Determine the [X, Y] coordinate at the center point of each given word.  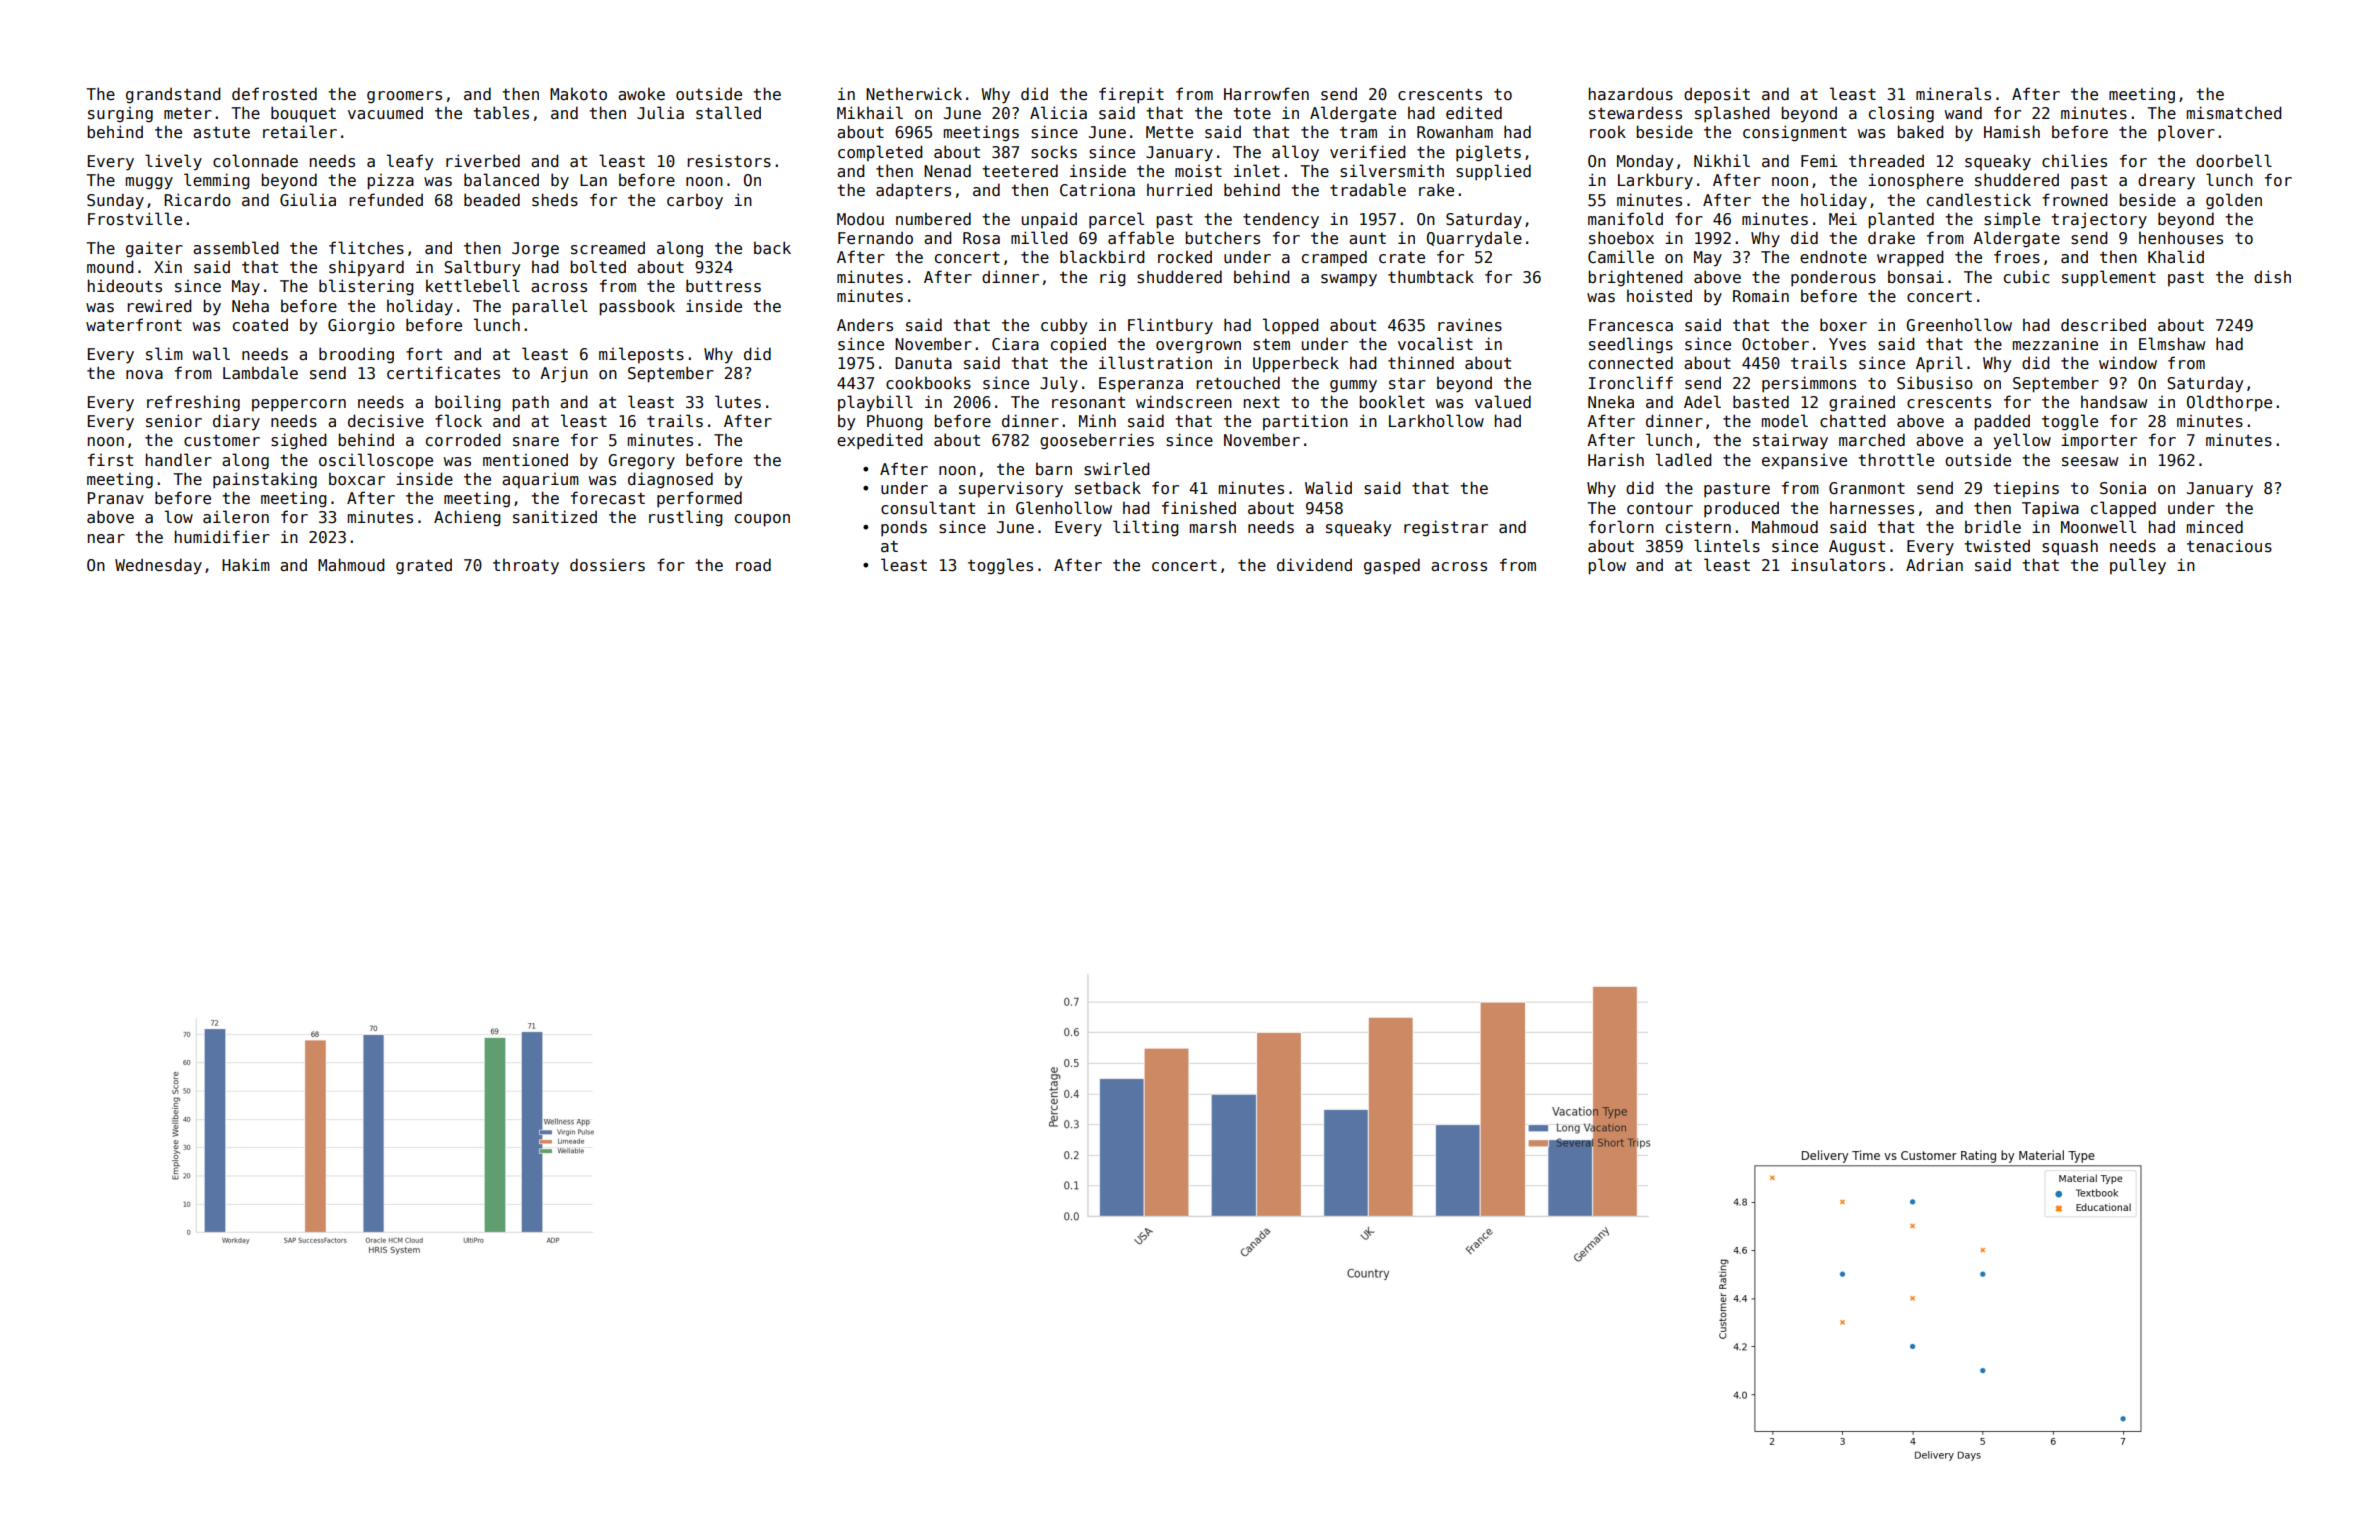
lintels [1727, 545]
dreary [2166, 182]
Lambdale [260, 372]
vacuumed [385, 113]
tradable [1368, 189]
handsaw [2114, 402]
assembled [235, 248]
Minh [1097, 420]
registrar [1446, 528]
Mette [1169, 132]
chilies [2074, 161]
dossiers [607, 565]
